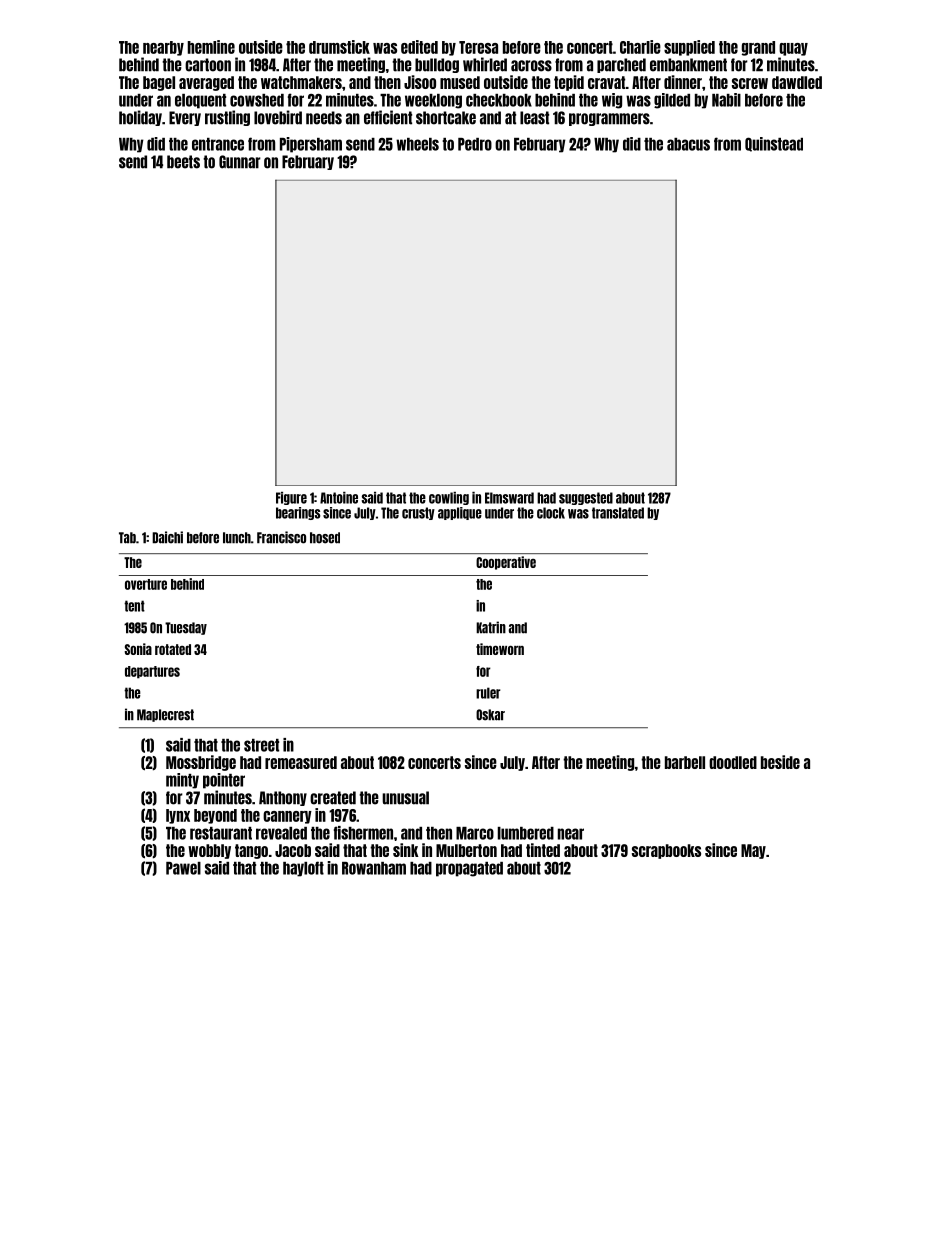 Image resolution: width=952 pixels, height=1233 pixels. I want to click on Pawel, so click(183, 868).
